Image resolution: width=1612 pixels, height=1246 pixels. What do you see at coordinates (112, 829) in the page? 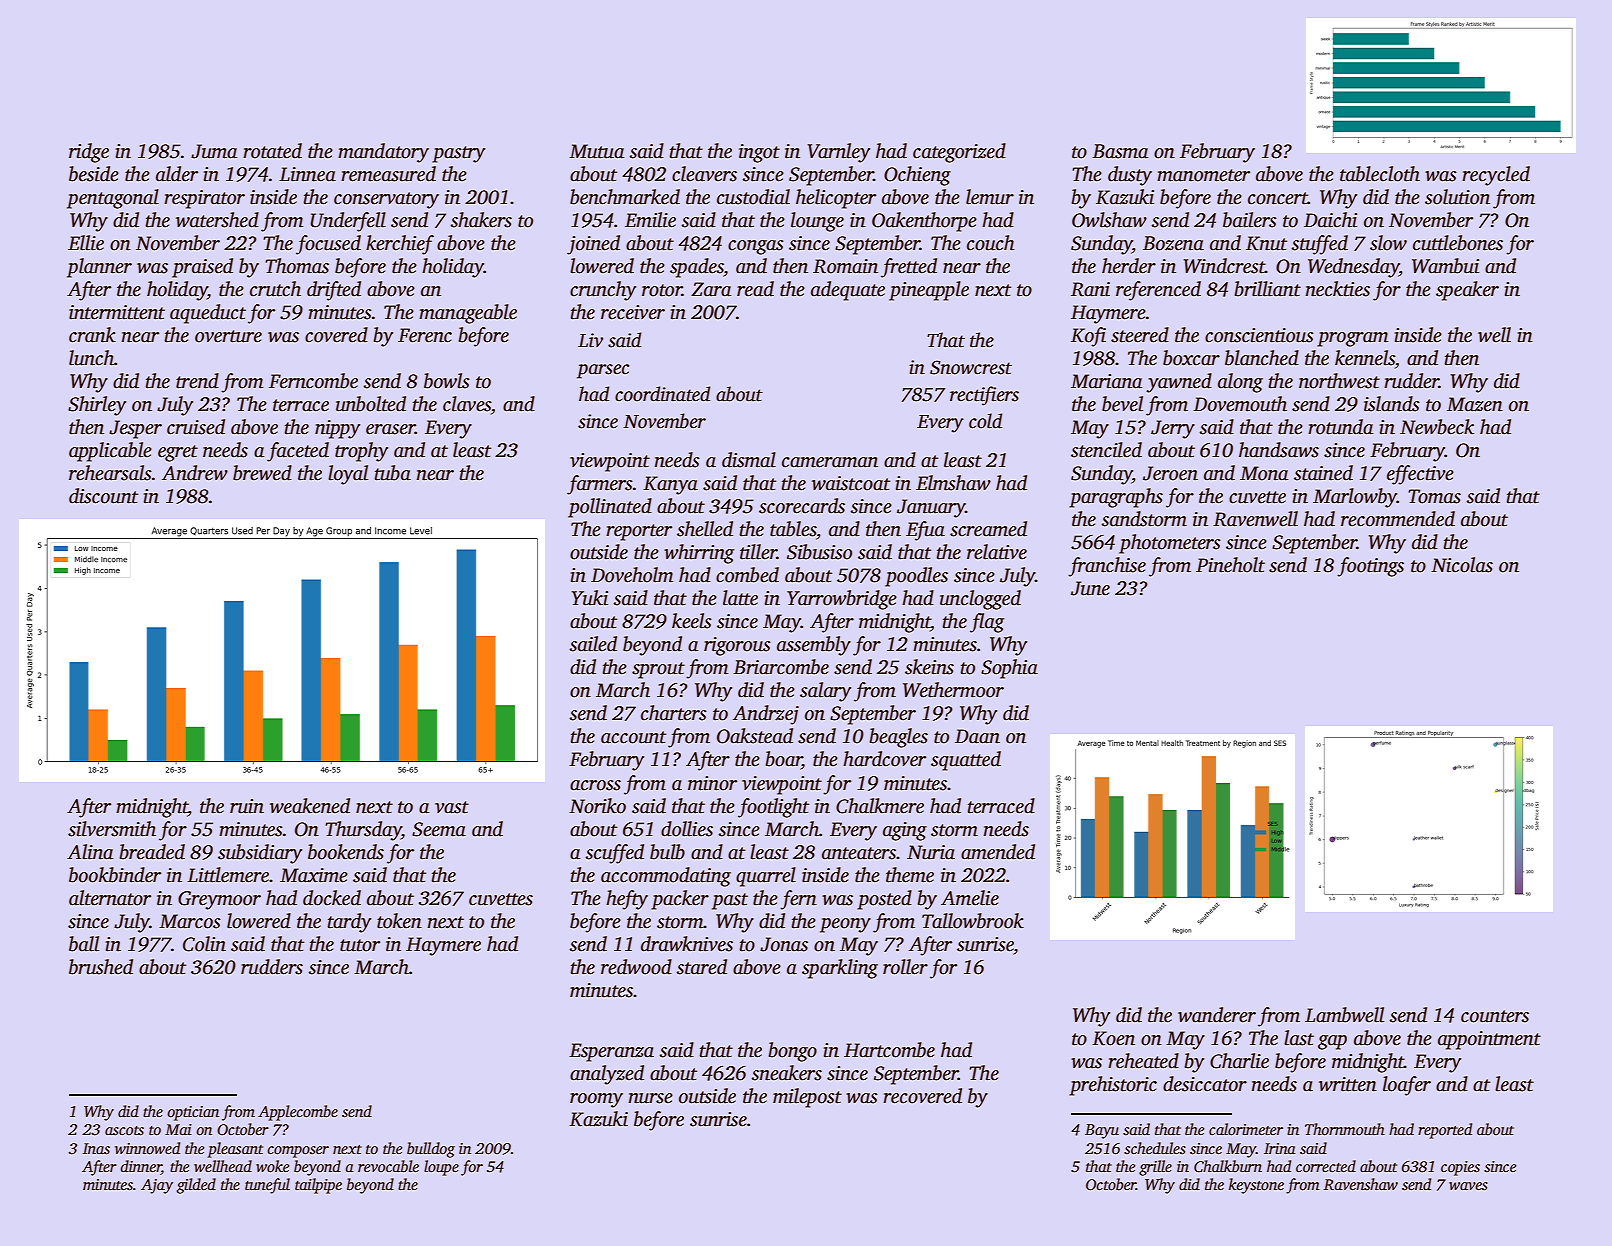
I see `silversmith` at bounding box center [112, 829].
